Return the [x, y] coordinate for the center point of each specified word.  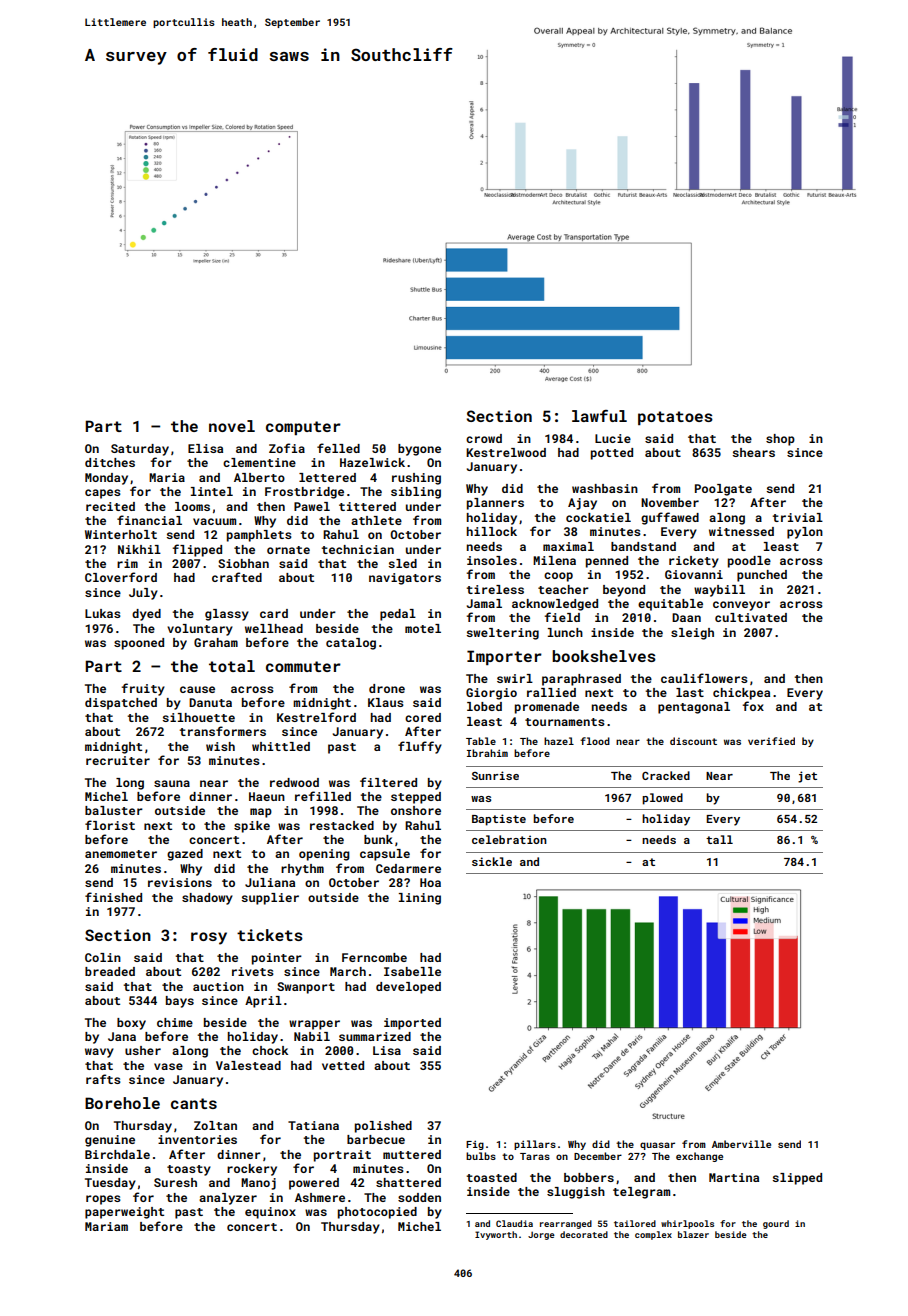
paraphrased [581, 680]
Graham [216, 642]
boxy [131, 1024]
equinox [270, 1213]
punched [762, 576]
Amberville [741, 1144]
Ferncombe [374, 957]
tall [719, 839]
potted [612, 454]
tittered [367, 506]
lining [420, 899]
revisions [180, 882]
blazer [693, 1234]
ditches [110, 462]
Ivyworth [496, 1235]
